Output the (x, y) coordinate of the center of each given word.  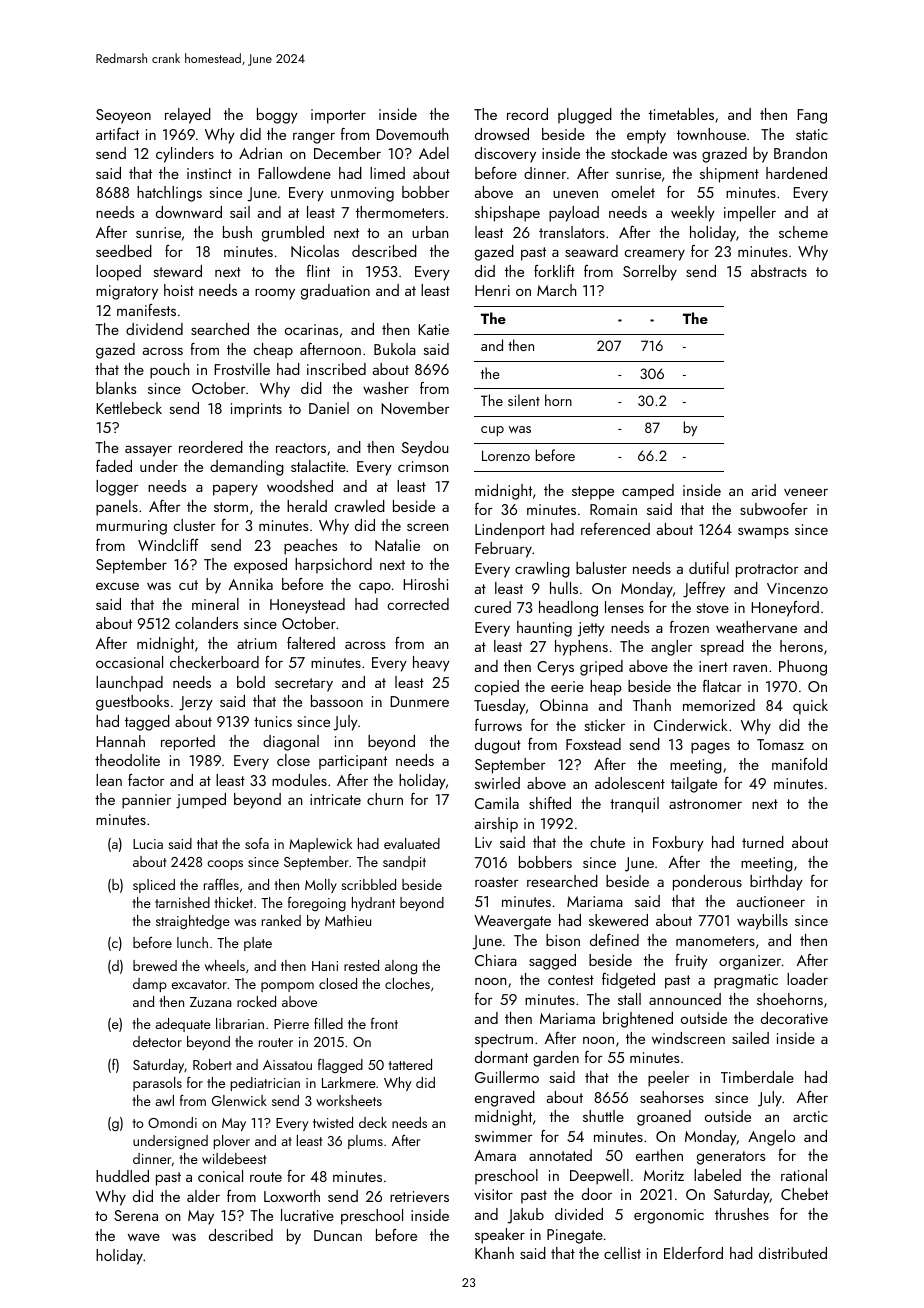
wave (144, 1237)
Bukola (395, 349)
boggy (277, 116)
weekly (693, 214)
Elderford (693, 1253)
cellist (622, 1253)
